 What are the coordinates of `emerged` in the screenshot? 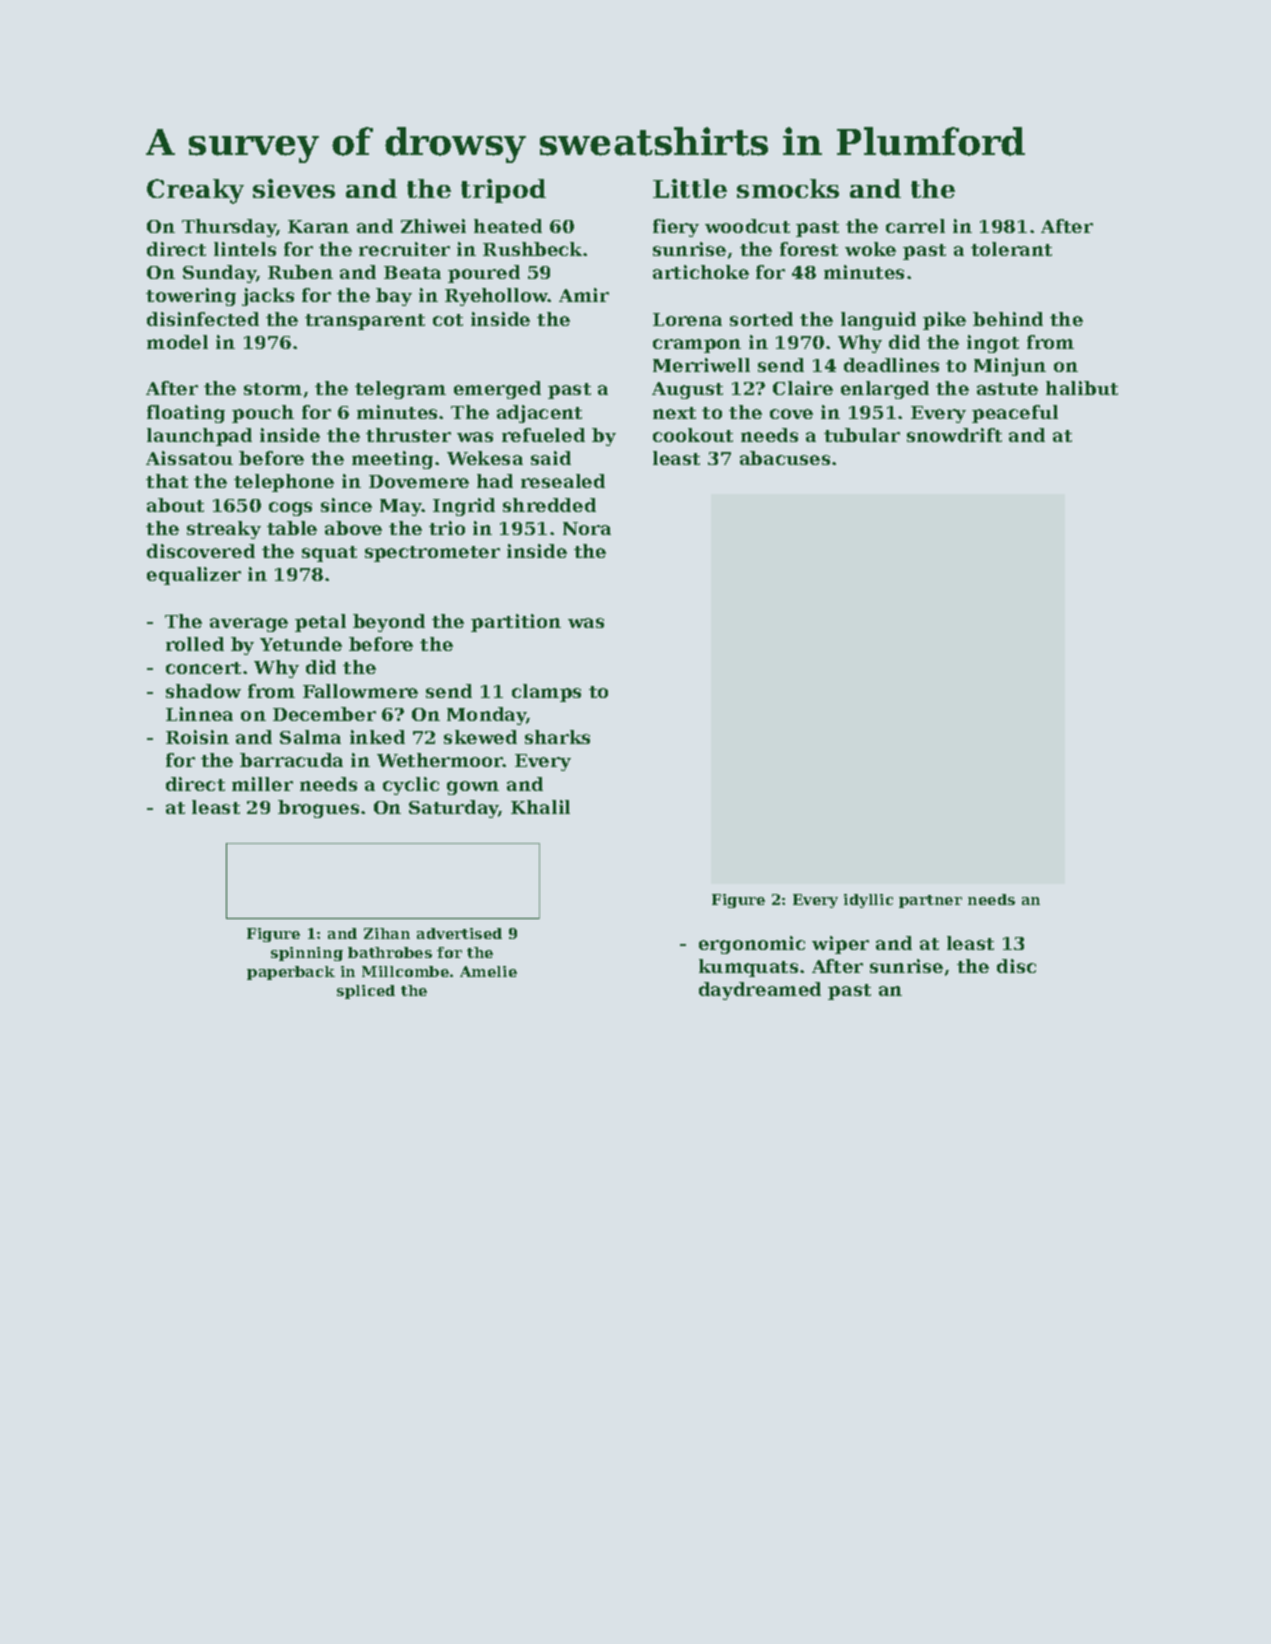 It's located at (497, 390).
